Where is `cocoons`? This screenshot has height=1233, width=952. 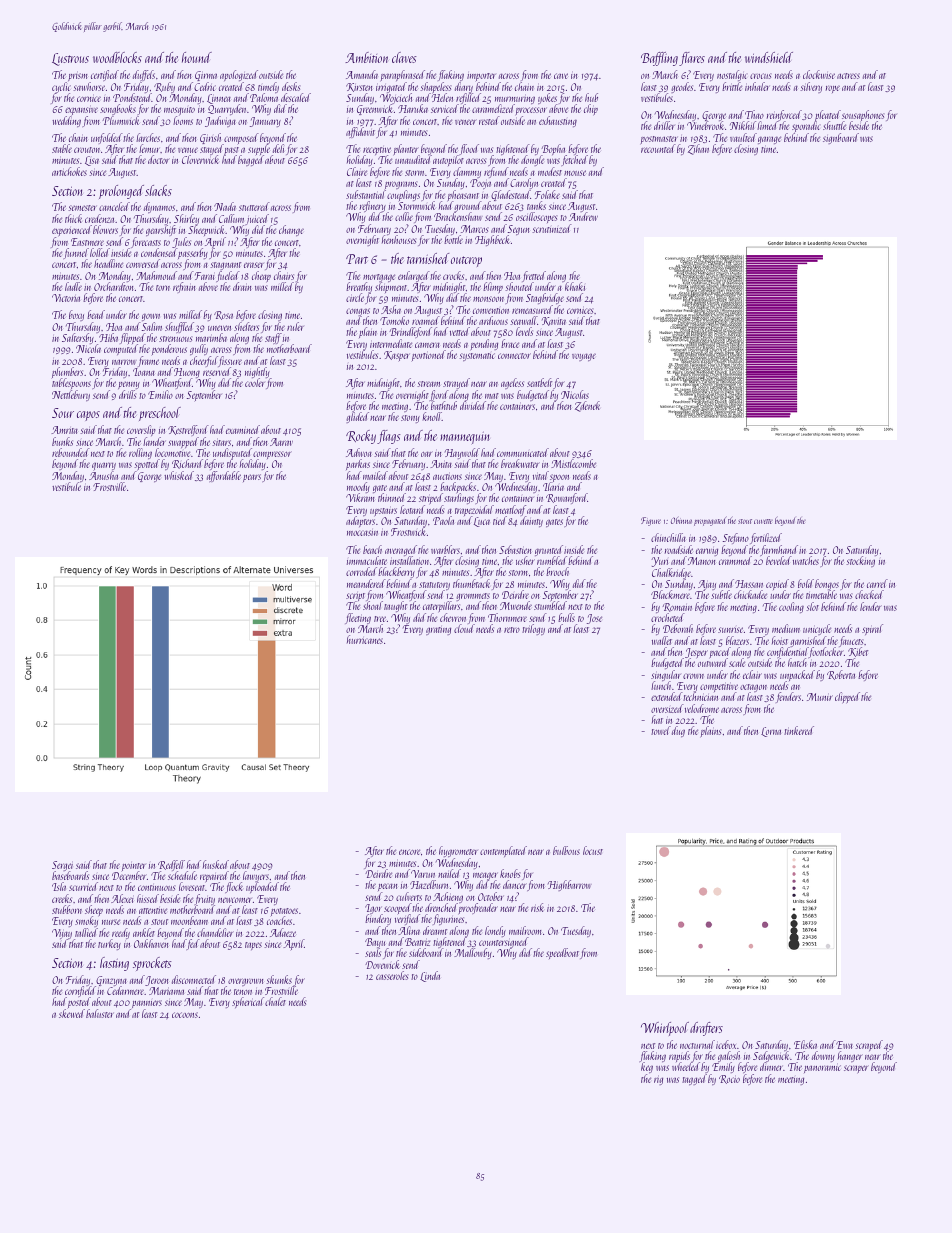
cocoons is located at coordinates (185, 1015).
